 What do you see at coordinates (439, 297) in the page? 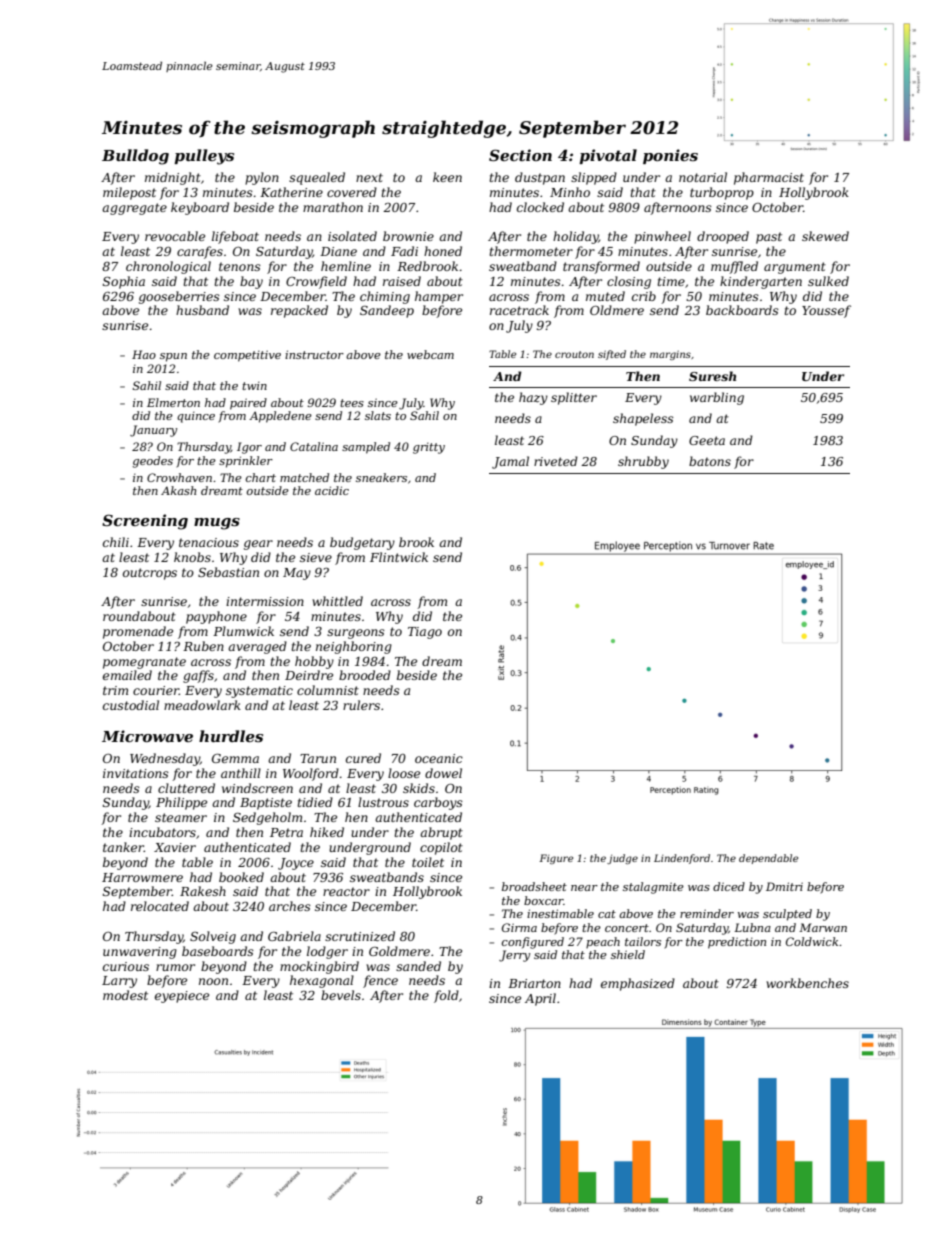
I see `hamper` at bounding box center [439, 297].
